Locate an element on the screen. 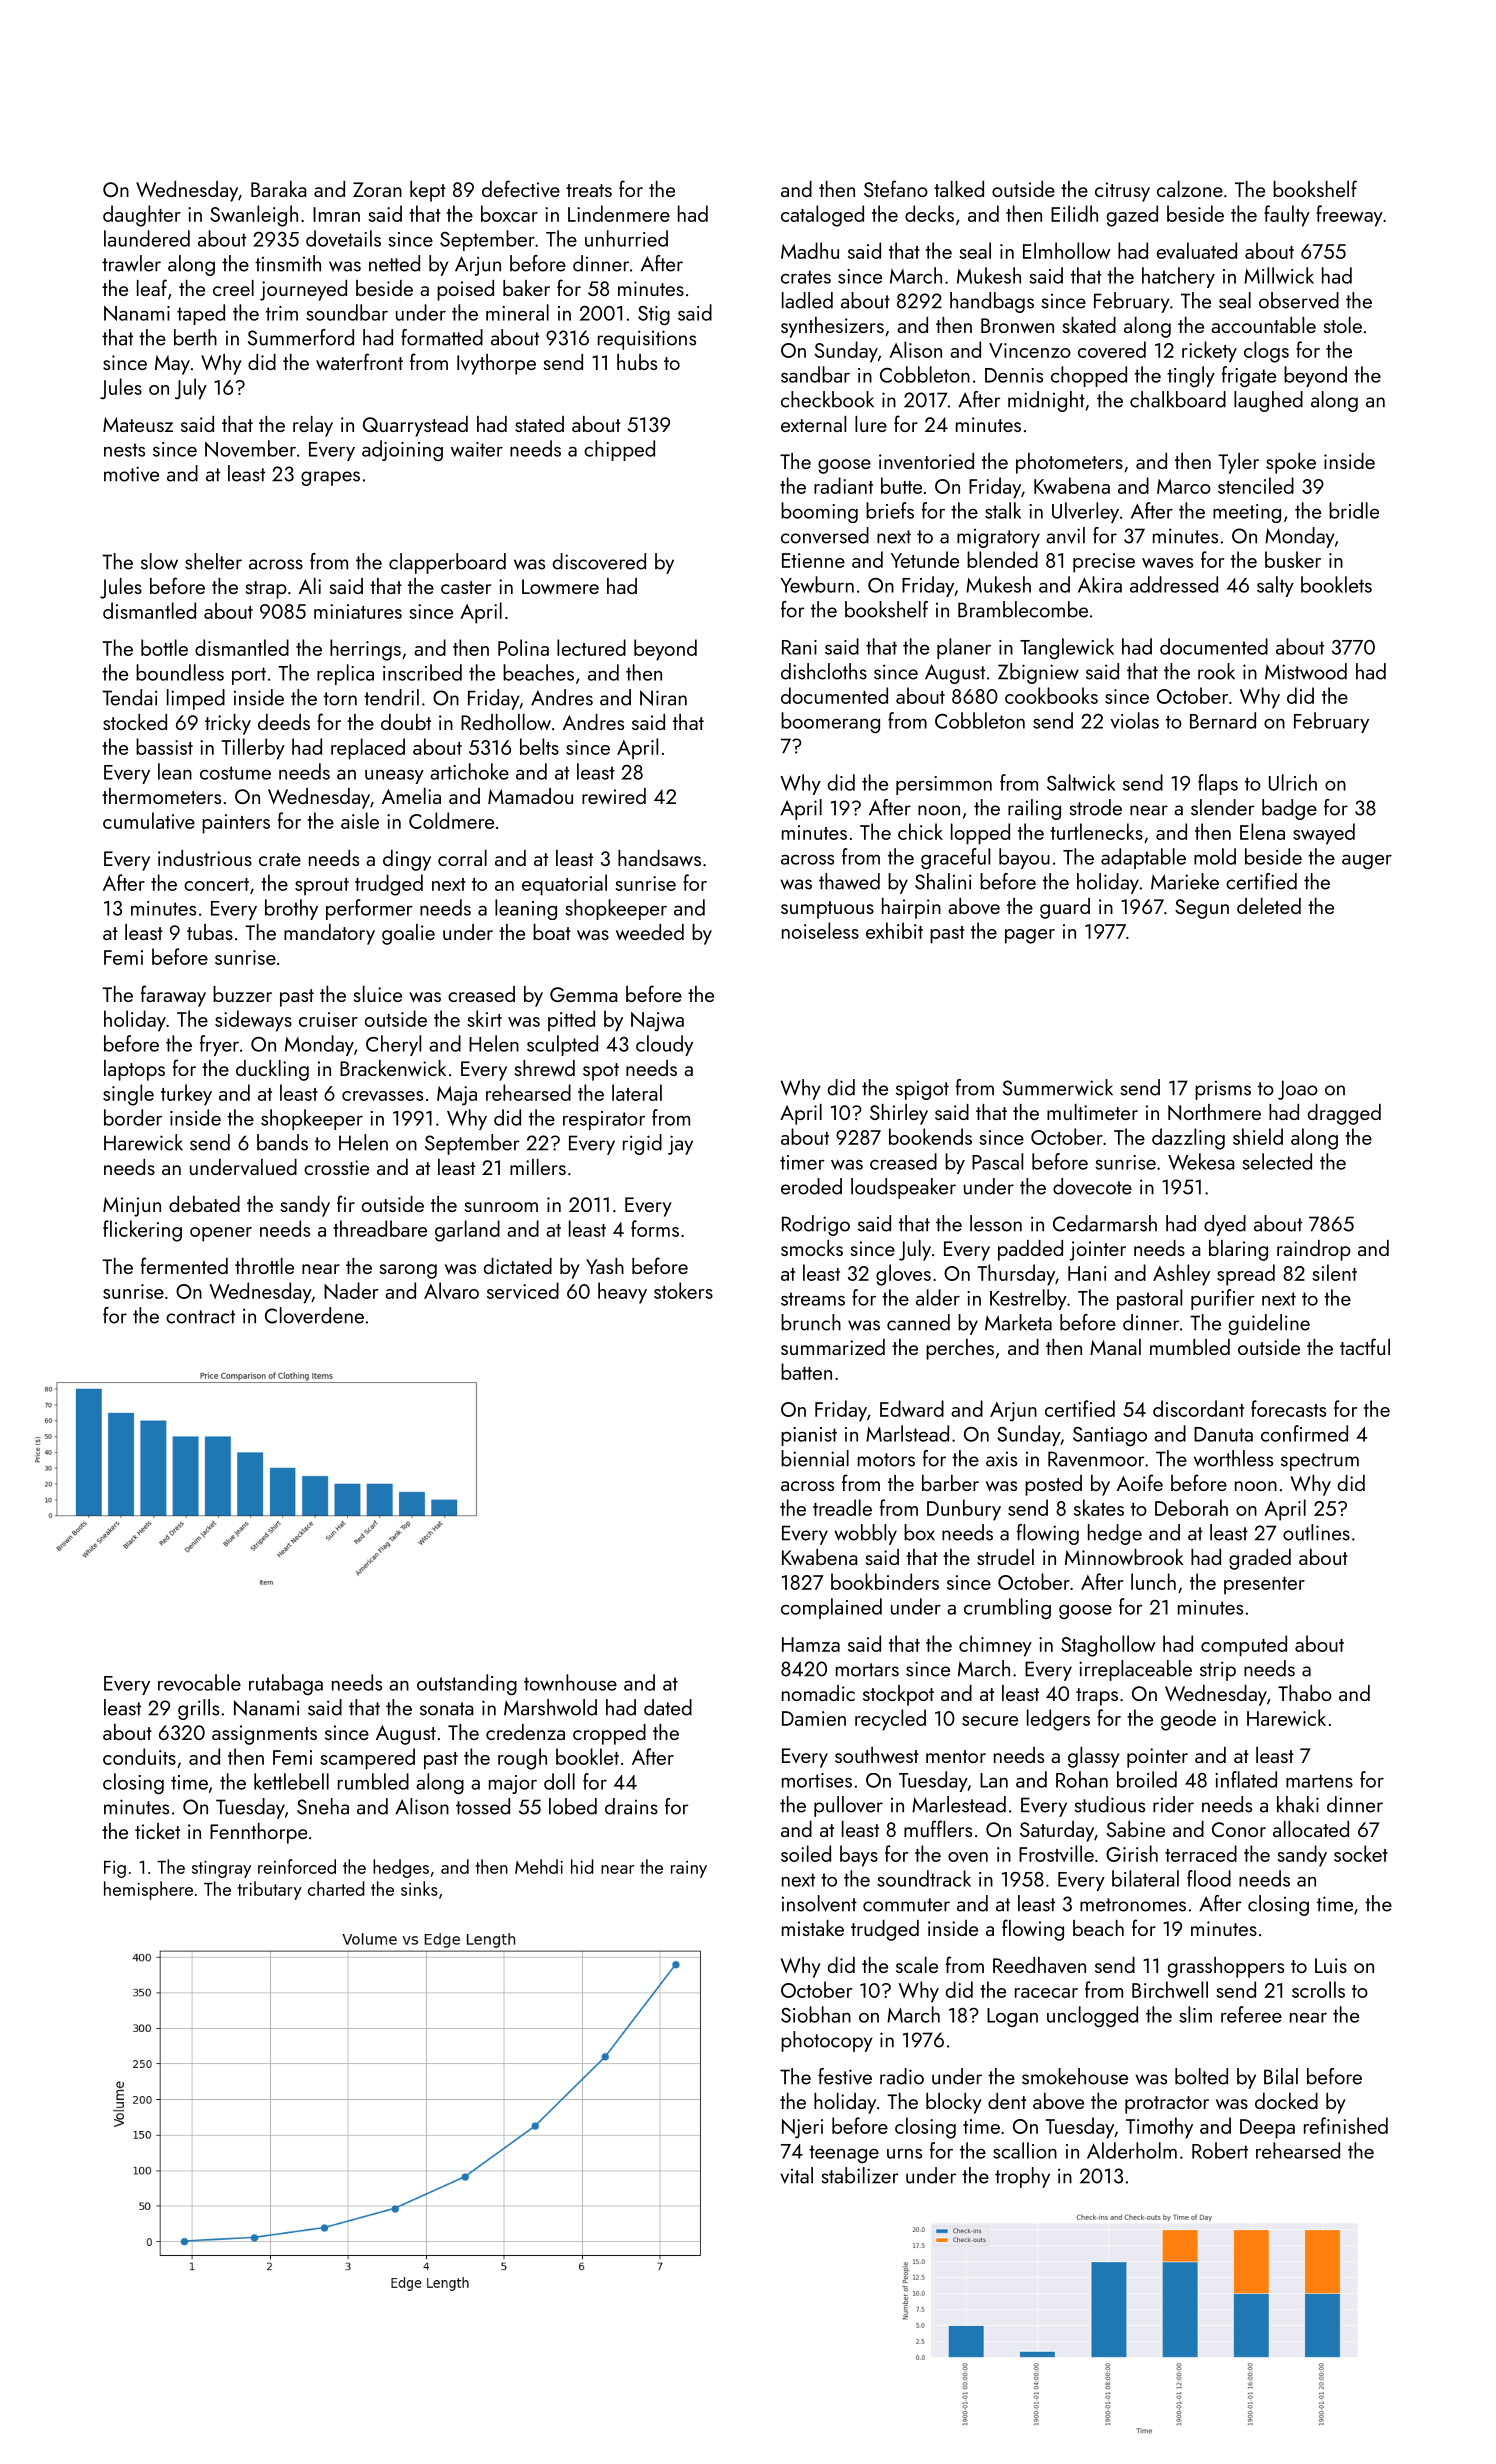 The width and height of the screenshot is (1496, 2464). unhurried is located at coordinates (626, 238).
